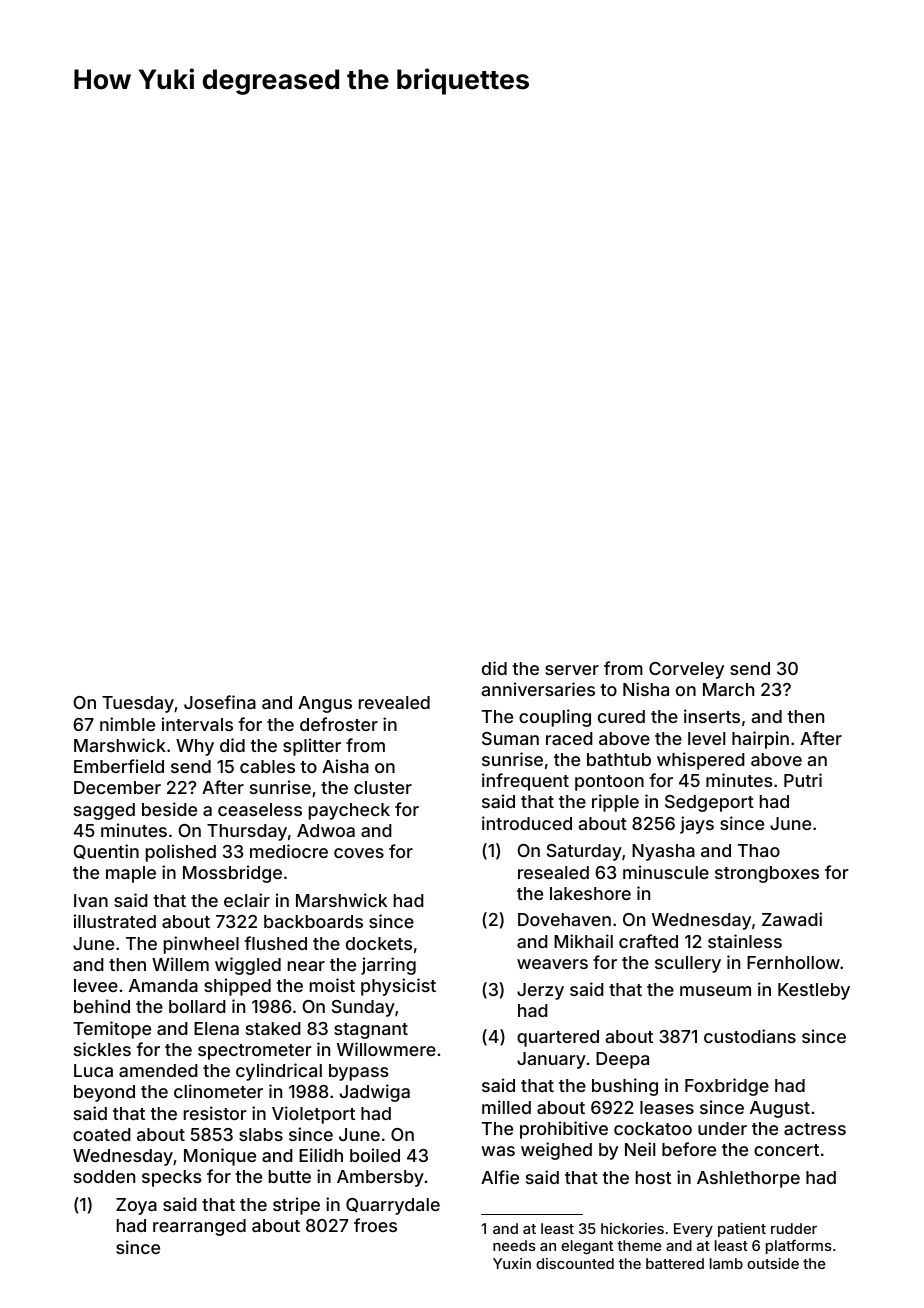 The height and width of the page is (1308, 924). What do you see at coordinates (136, 1206) in the page?
I see `Zoya` at bounding box center [136, 1206].
